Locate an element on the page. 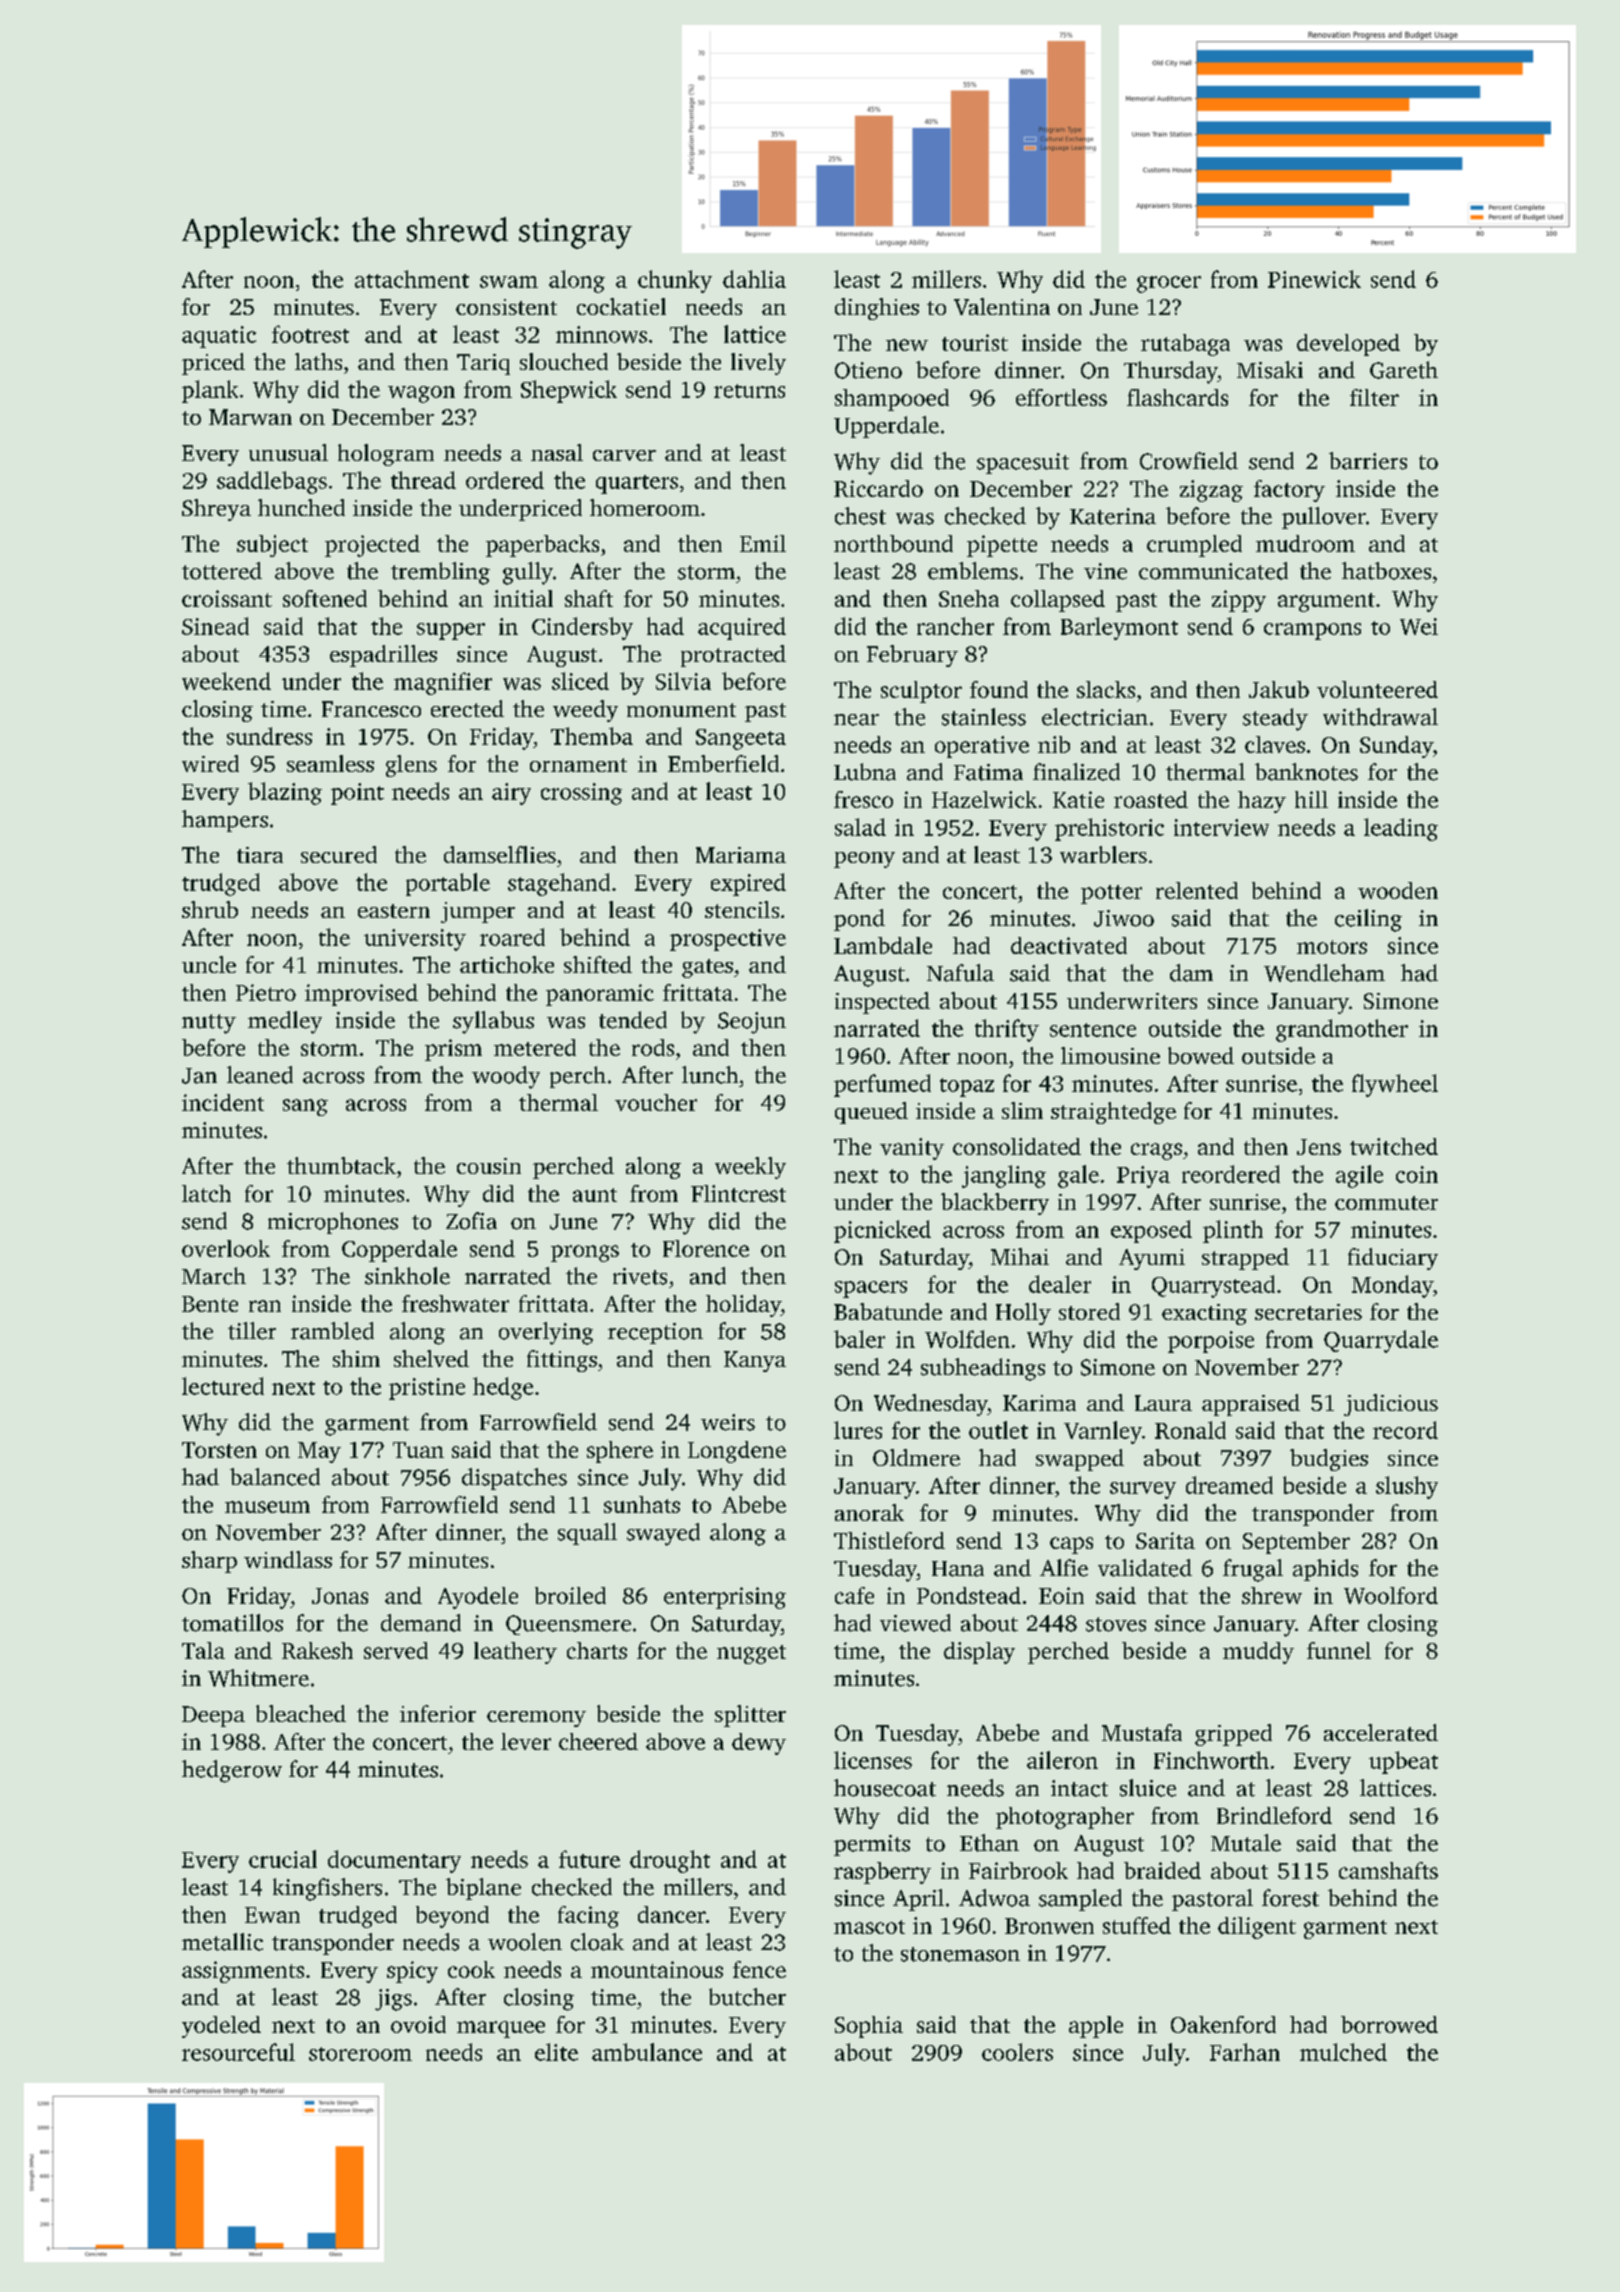  uncle is located at coordinates (209, 964).
